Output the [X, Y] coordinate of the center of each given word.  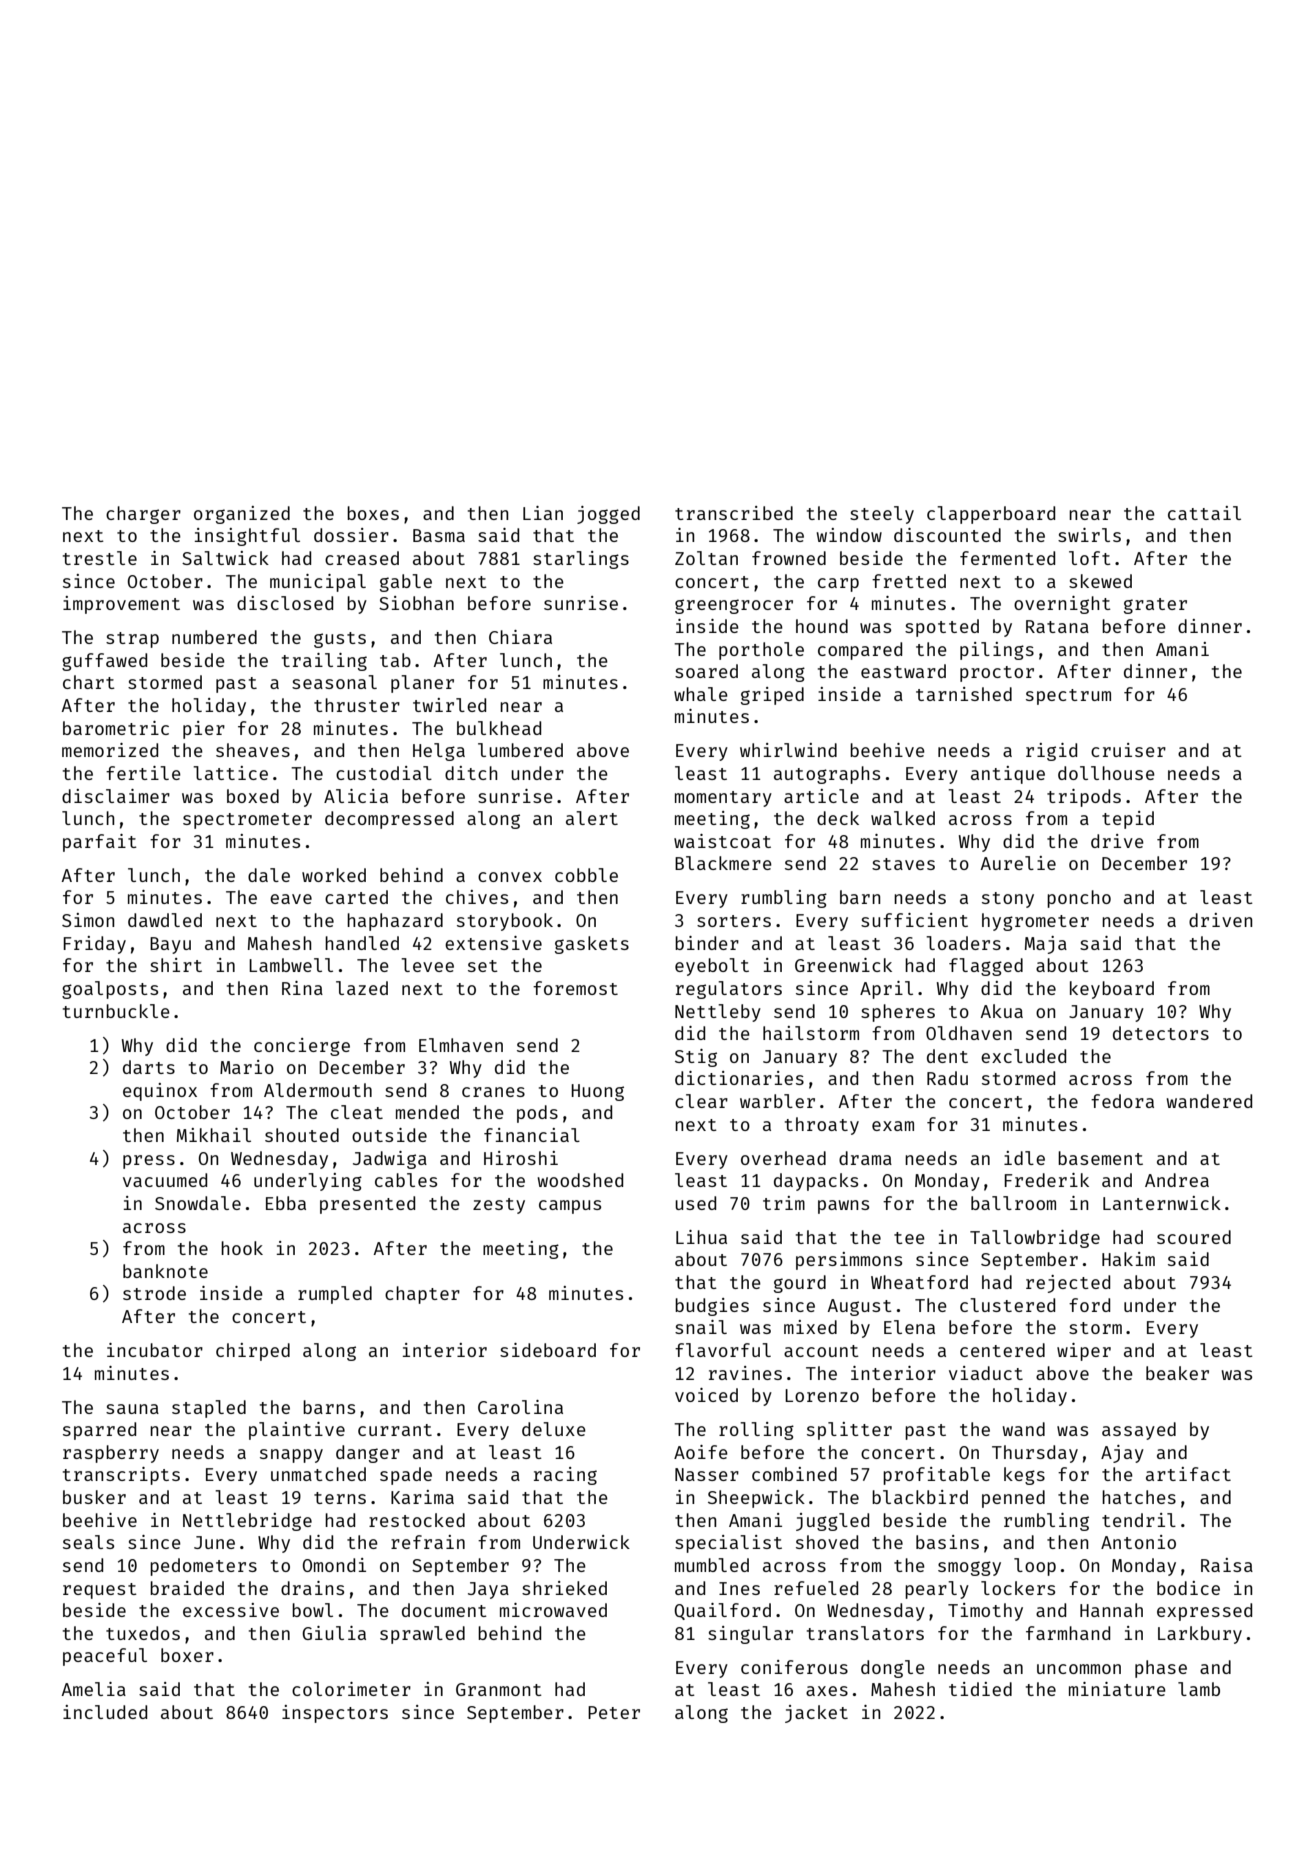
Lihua [701, 1237]
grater [1155, 606]
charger [143, 515]
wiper [1084, 1352]
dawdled [165, 920]
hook [242, 1248]
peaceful [105, 1657]
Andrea [1177, 1180]
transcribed [734, 513]
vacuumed [165, 1180]
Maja [1046, 945]
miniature [1117, 1689]
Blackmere [723, 863]
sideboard [548, 1350]
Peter [614, 1712]
